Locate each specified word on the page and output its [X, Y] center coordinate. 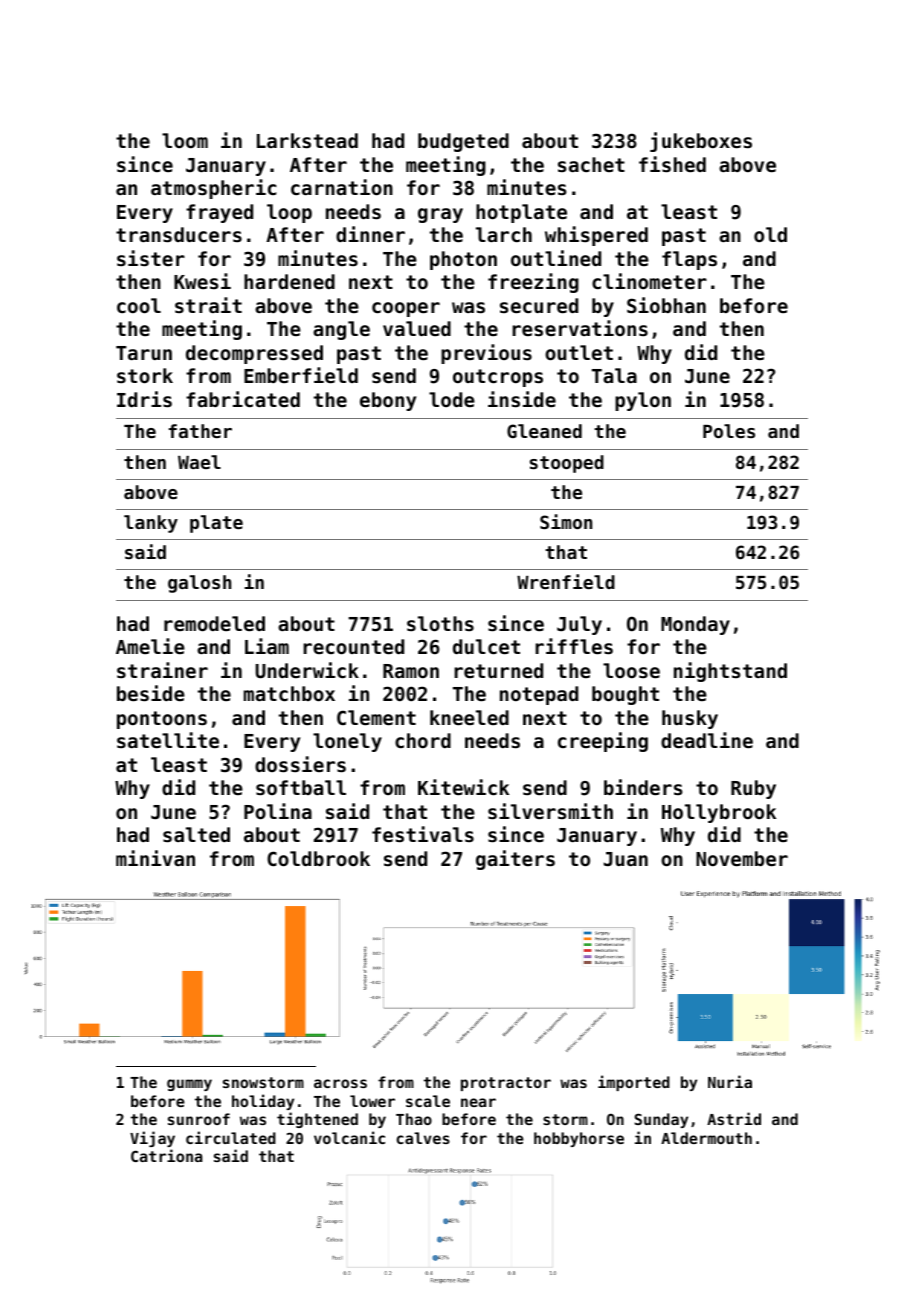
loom [185, 140]
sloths [440, 624]
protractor [506, 1084]
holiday [263, 1102]
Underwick [307, 670]
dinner [370, 234]
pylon [643, 401]
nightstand [730, 672]
